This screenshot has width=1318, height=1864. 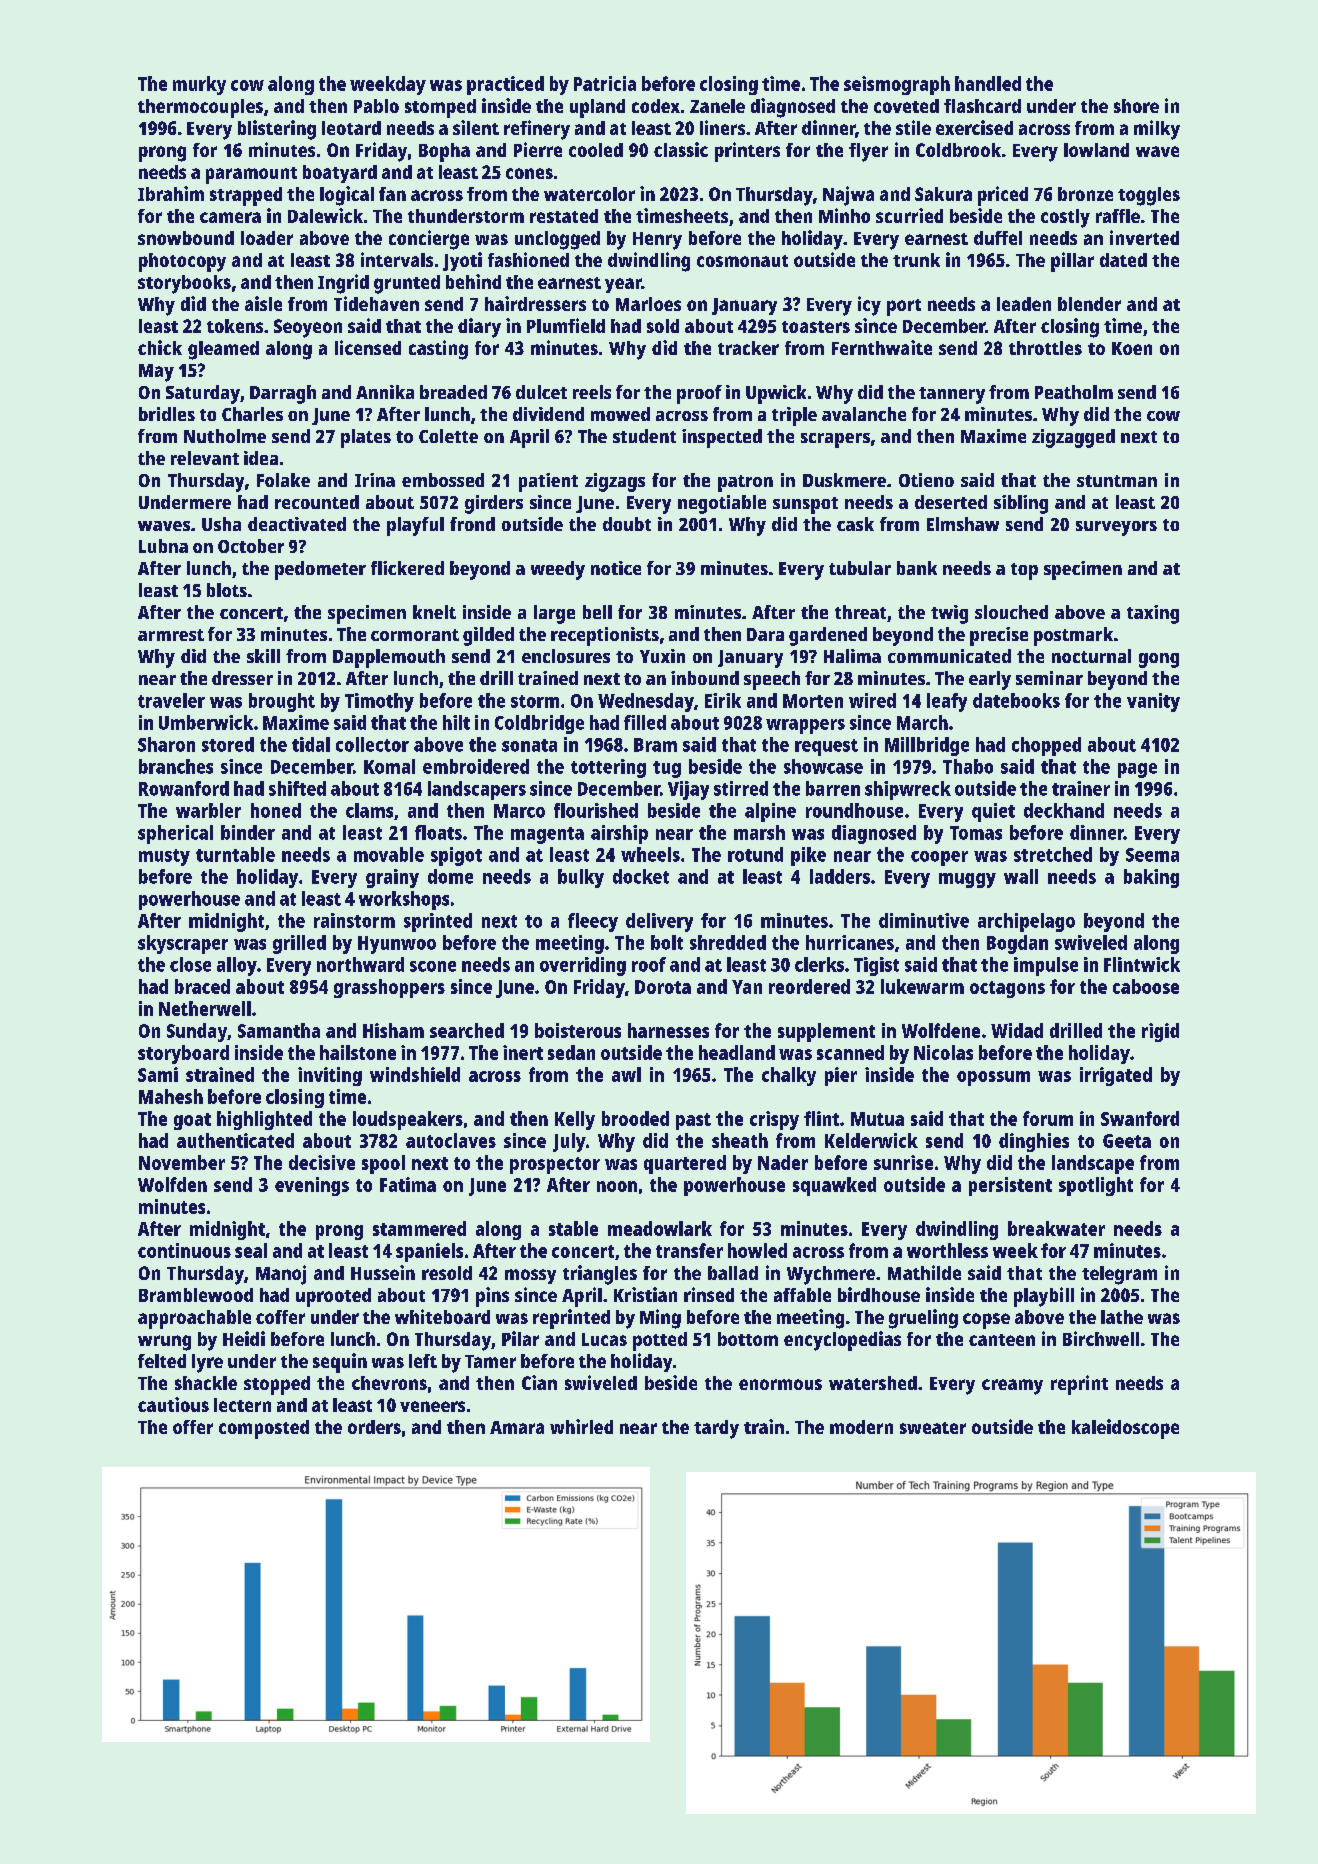 I want to click on crispy, so click(x=774, y=1120).
